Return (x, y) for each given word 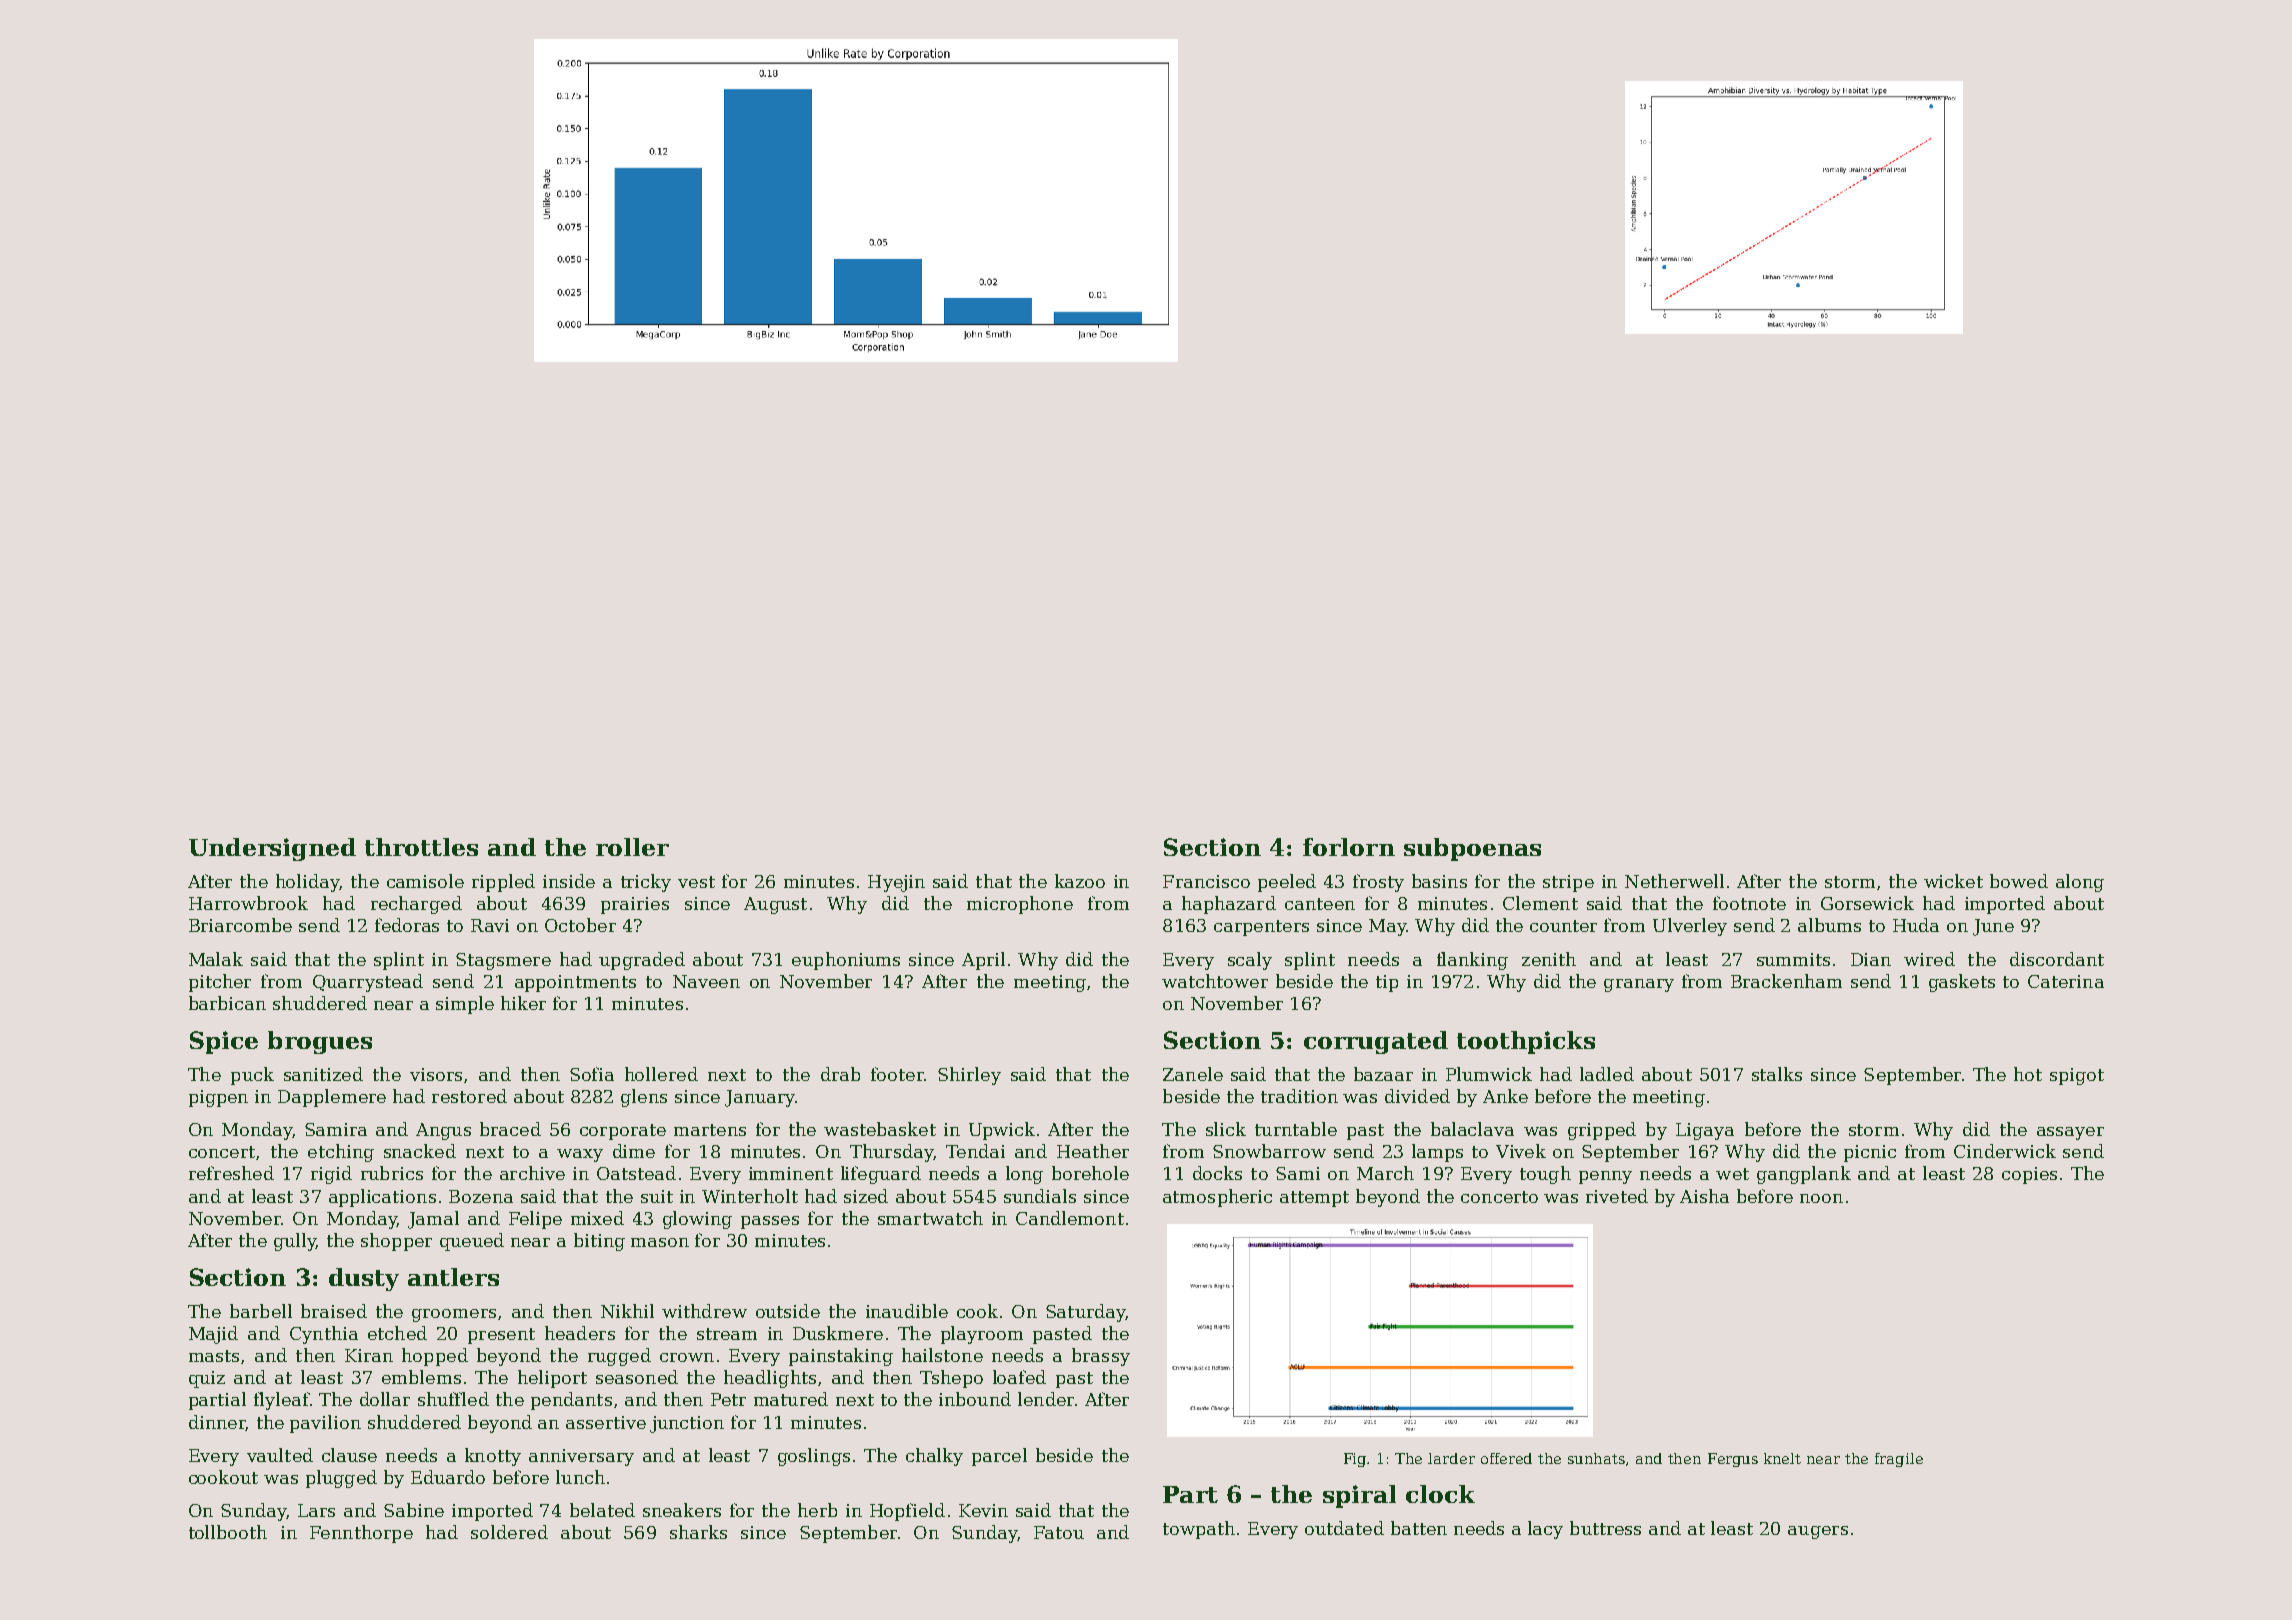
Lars (316, 1510)
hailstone (942, 1355)
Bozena (481, 1196)
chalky (934, 1457)
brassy (1101, 1357)
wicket (1953, 881)
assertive (606, 1422)
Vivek (1521, 1151)
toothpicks (1526, 1042)
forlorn (1349, 847)
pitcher (220, 983)
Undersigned (272, 849)
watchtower (1215, 981)
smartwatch (930, 1218)
